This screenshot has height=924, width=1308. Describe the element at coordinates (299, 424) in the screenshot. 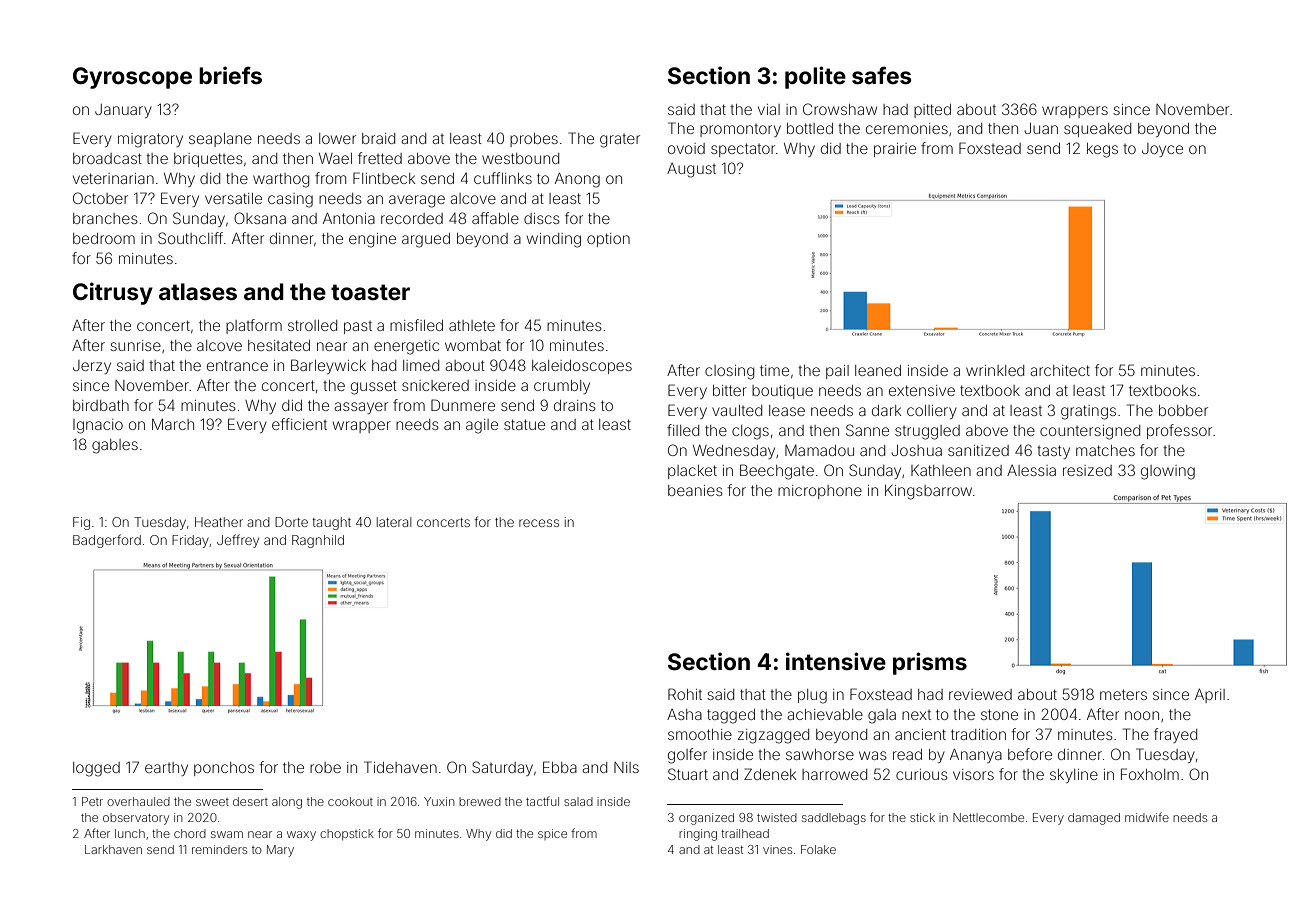

I see `efficient` at that location.
